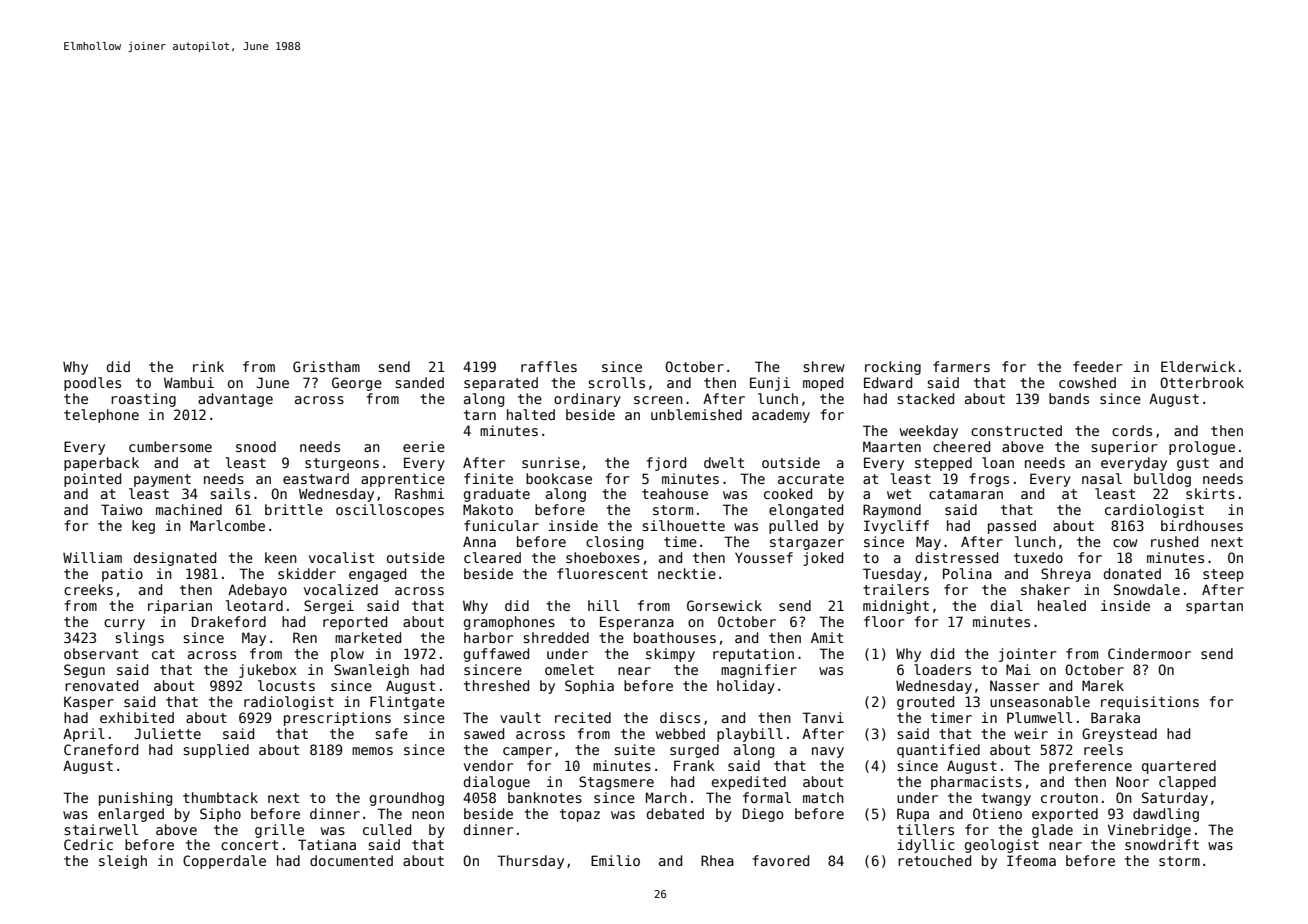 The height and width of the screenshot is (924, 1308). What do you see at coordinates (811, 479) in the screenshot?
I see `accurate` at bounding box center [811, 479].
